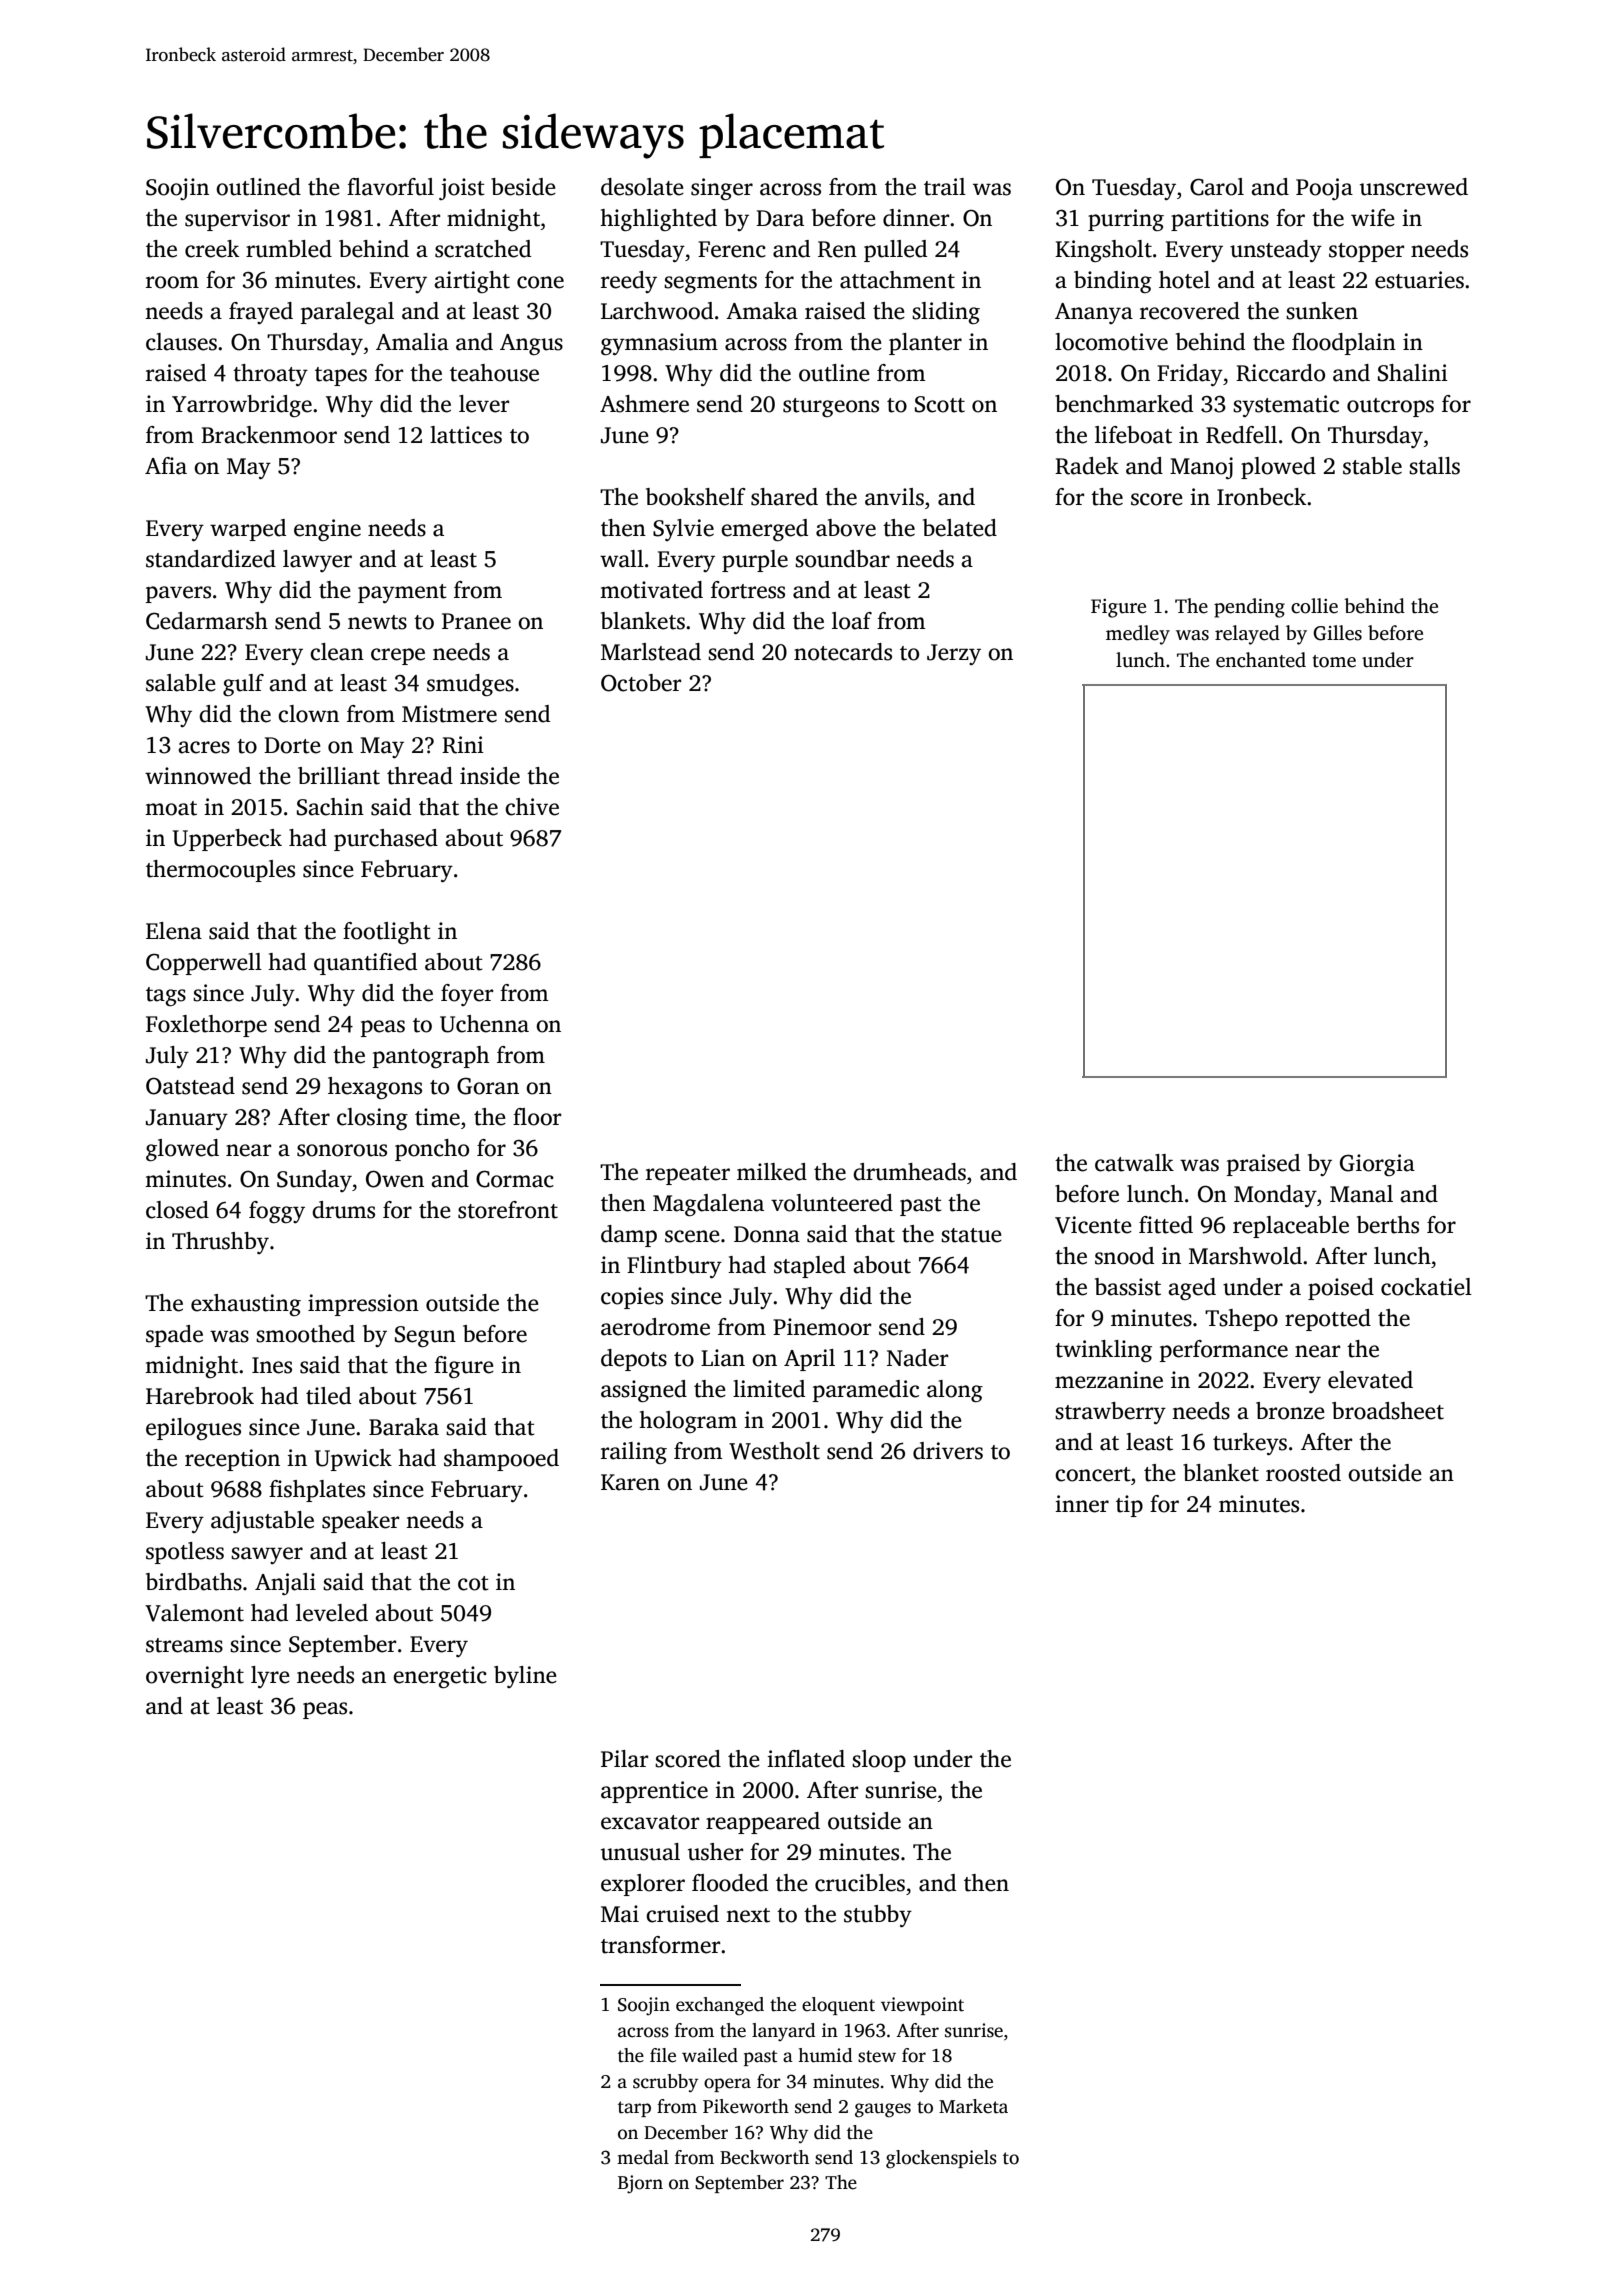 The width and height of the screenshot is (1620, 2292). What do you see at coordinates (640, 2184) in the screenshot?
I see `Bjorn` at bounding box center [640, 2184].
